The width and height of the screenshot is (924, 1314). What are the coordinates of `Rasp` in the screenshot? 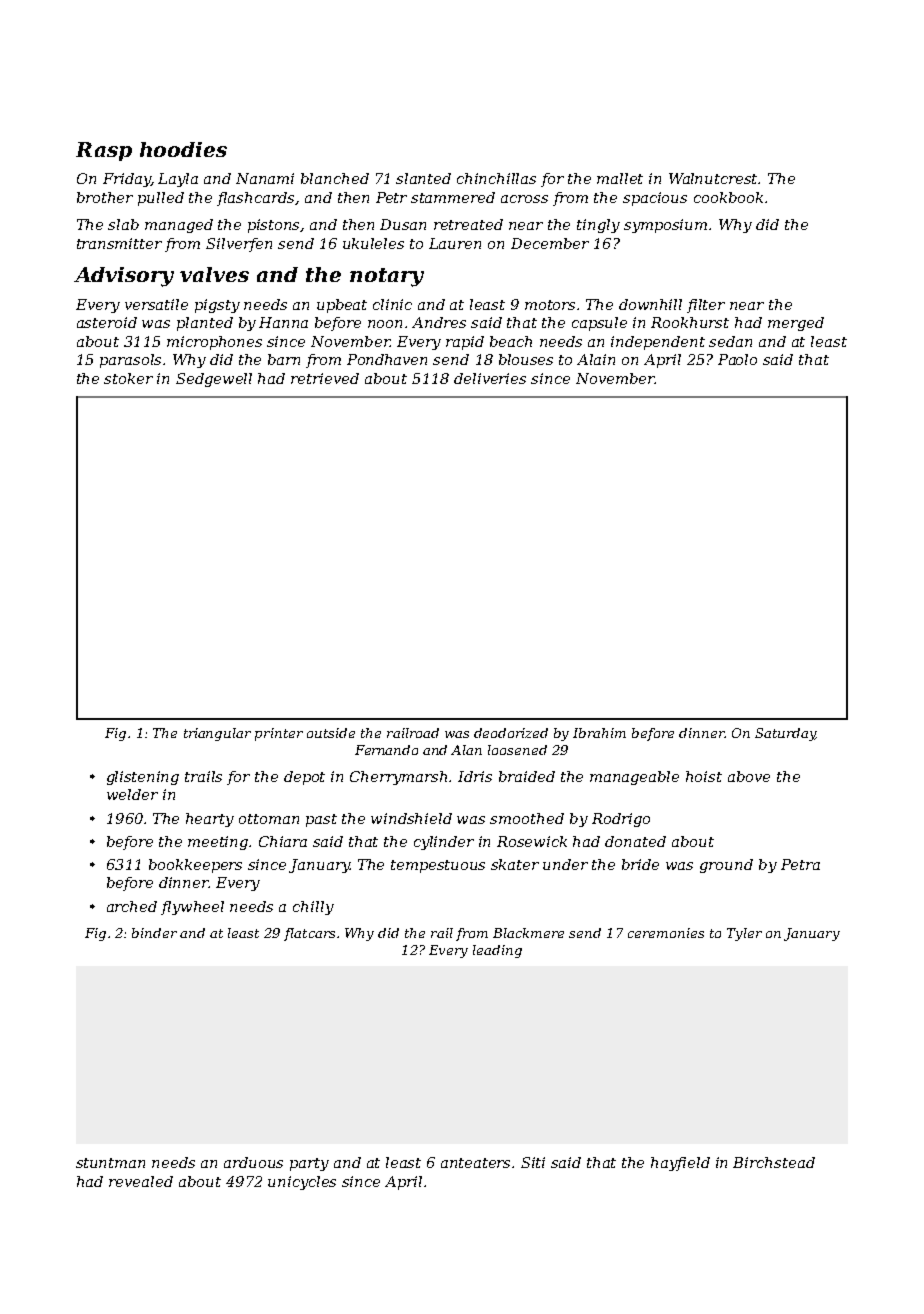 It's located at (104, 151).
